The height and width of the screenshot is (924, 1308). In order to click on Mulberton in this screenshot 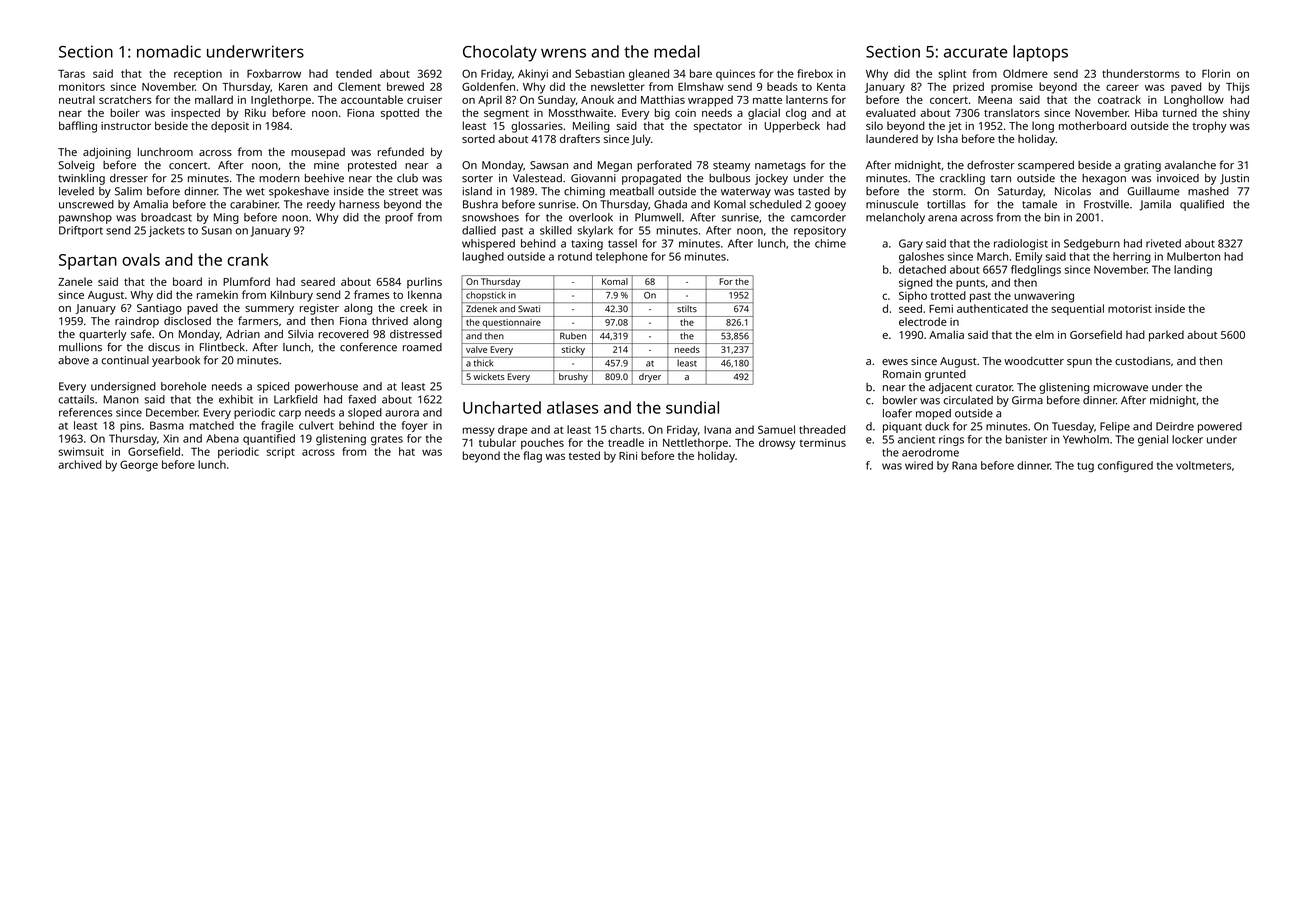, I will do `click(1193, 256)`.
